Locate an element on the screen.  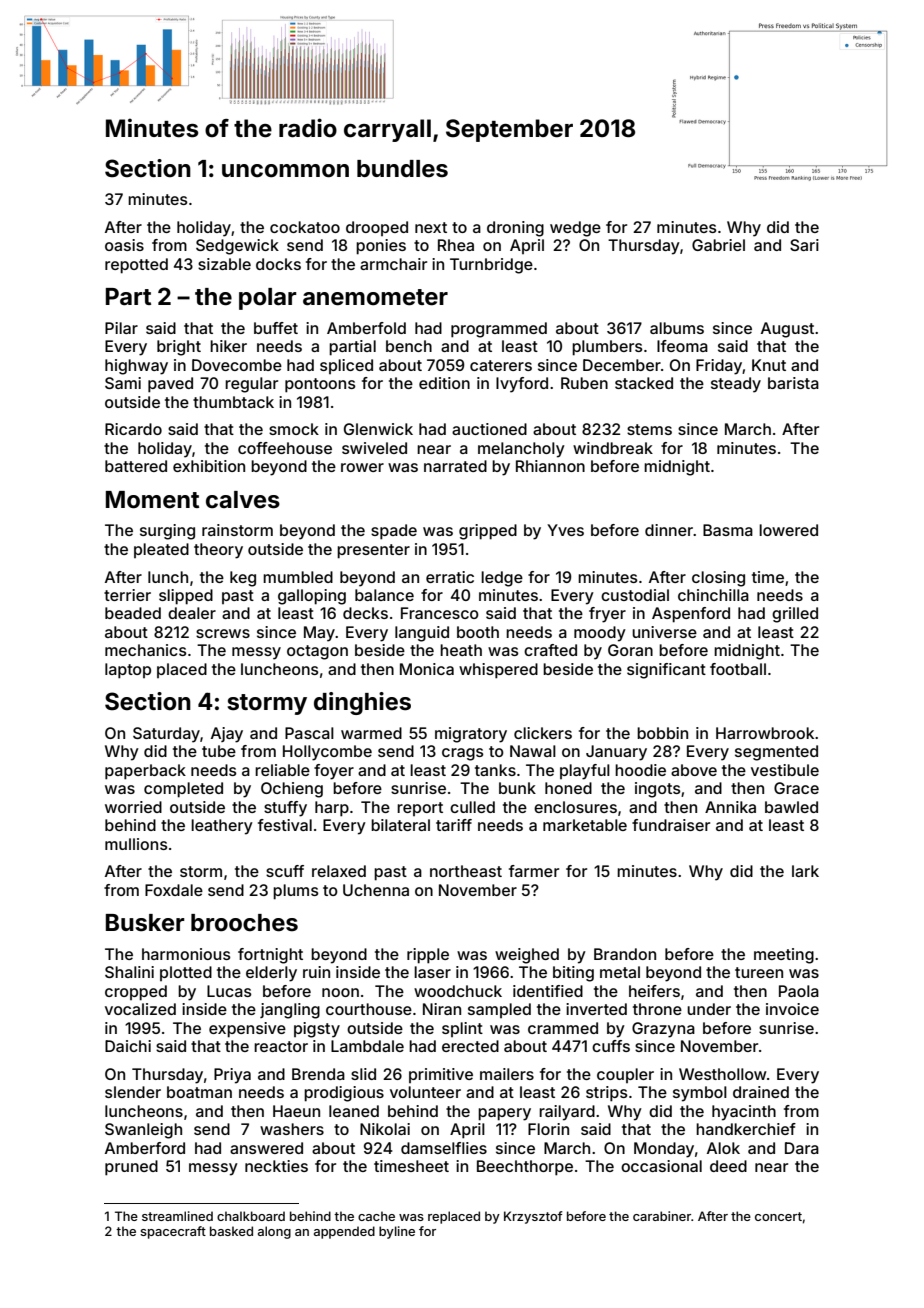
rower is located at coordinates (362, 467).
